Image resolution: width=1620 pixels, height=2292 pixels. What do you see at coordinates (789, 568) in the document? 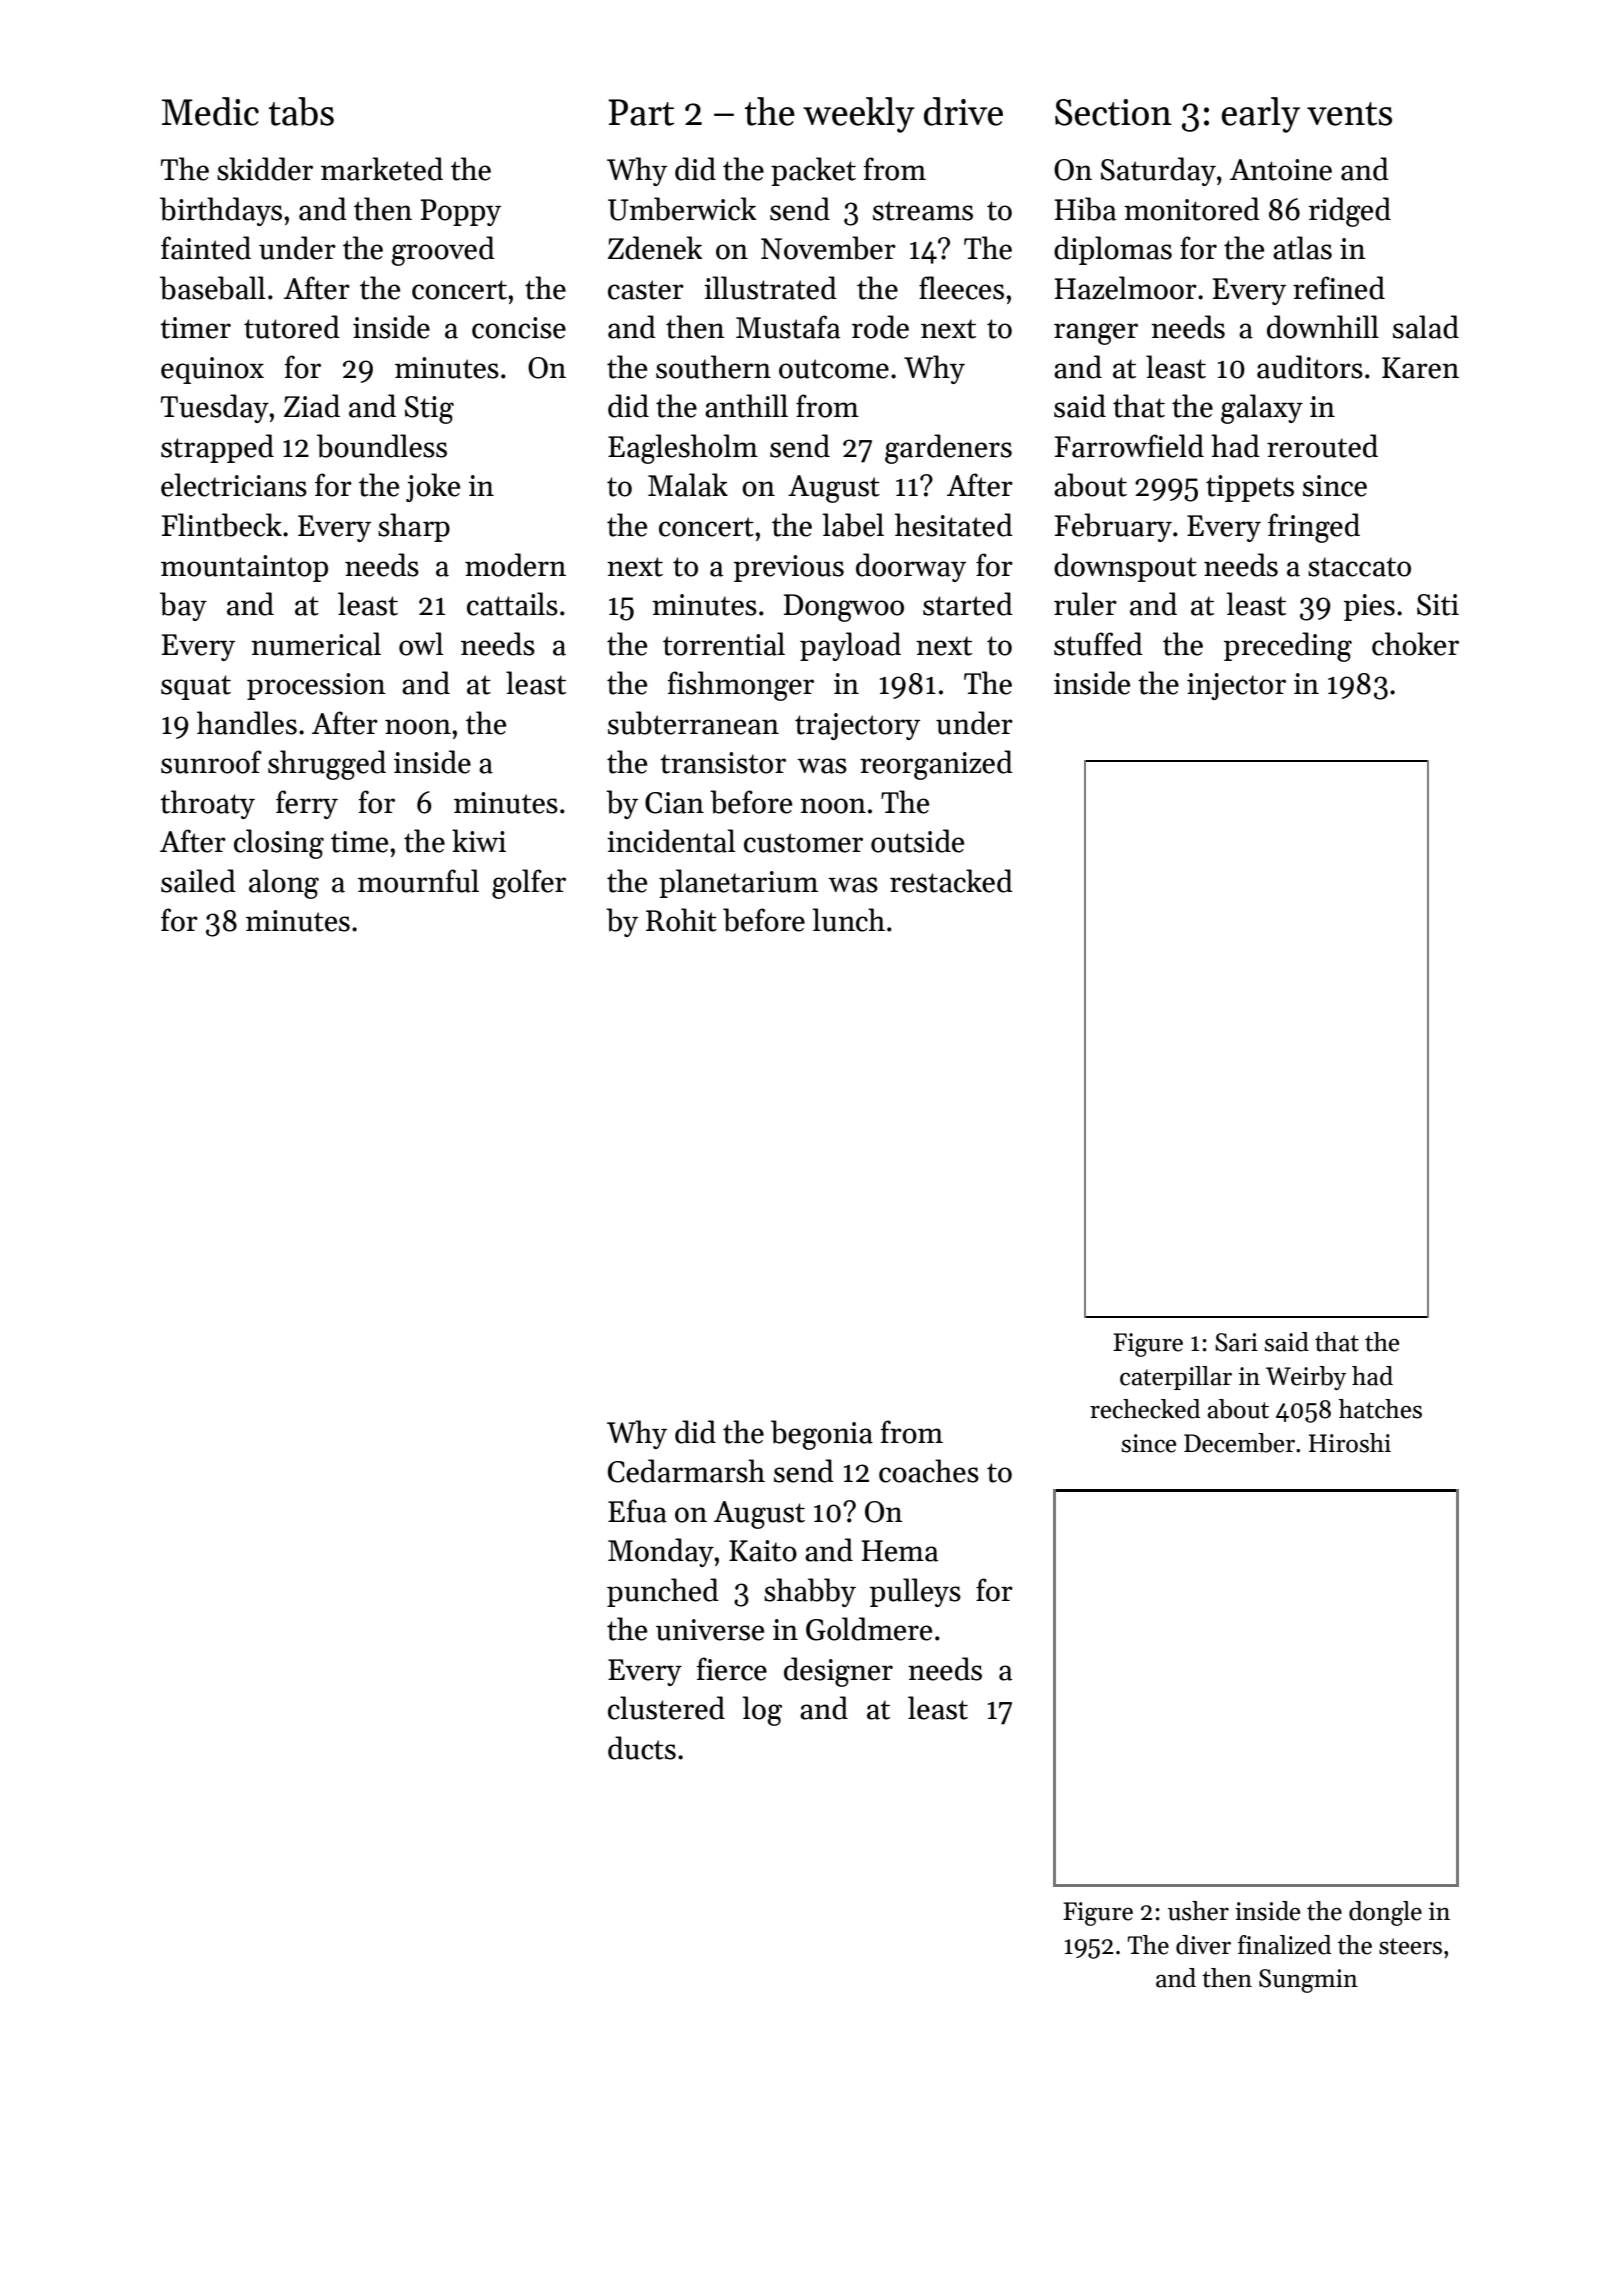
I see `previous` at bounding box center [789, 568].
